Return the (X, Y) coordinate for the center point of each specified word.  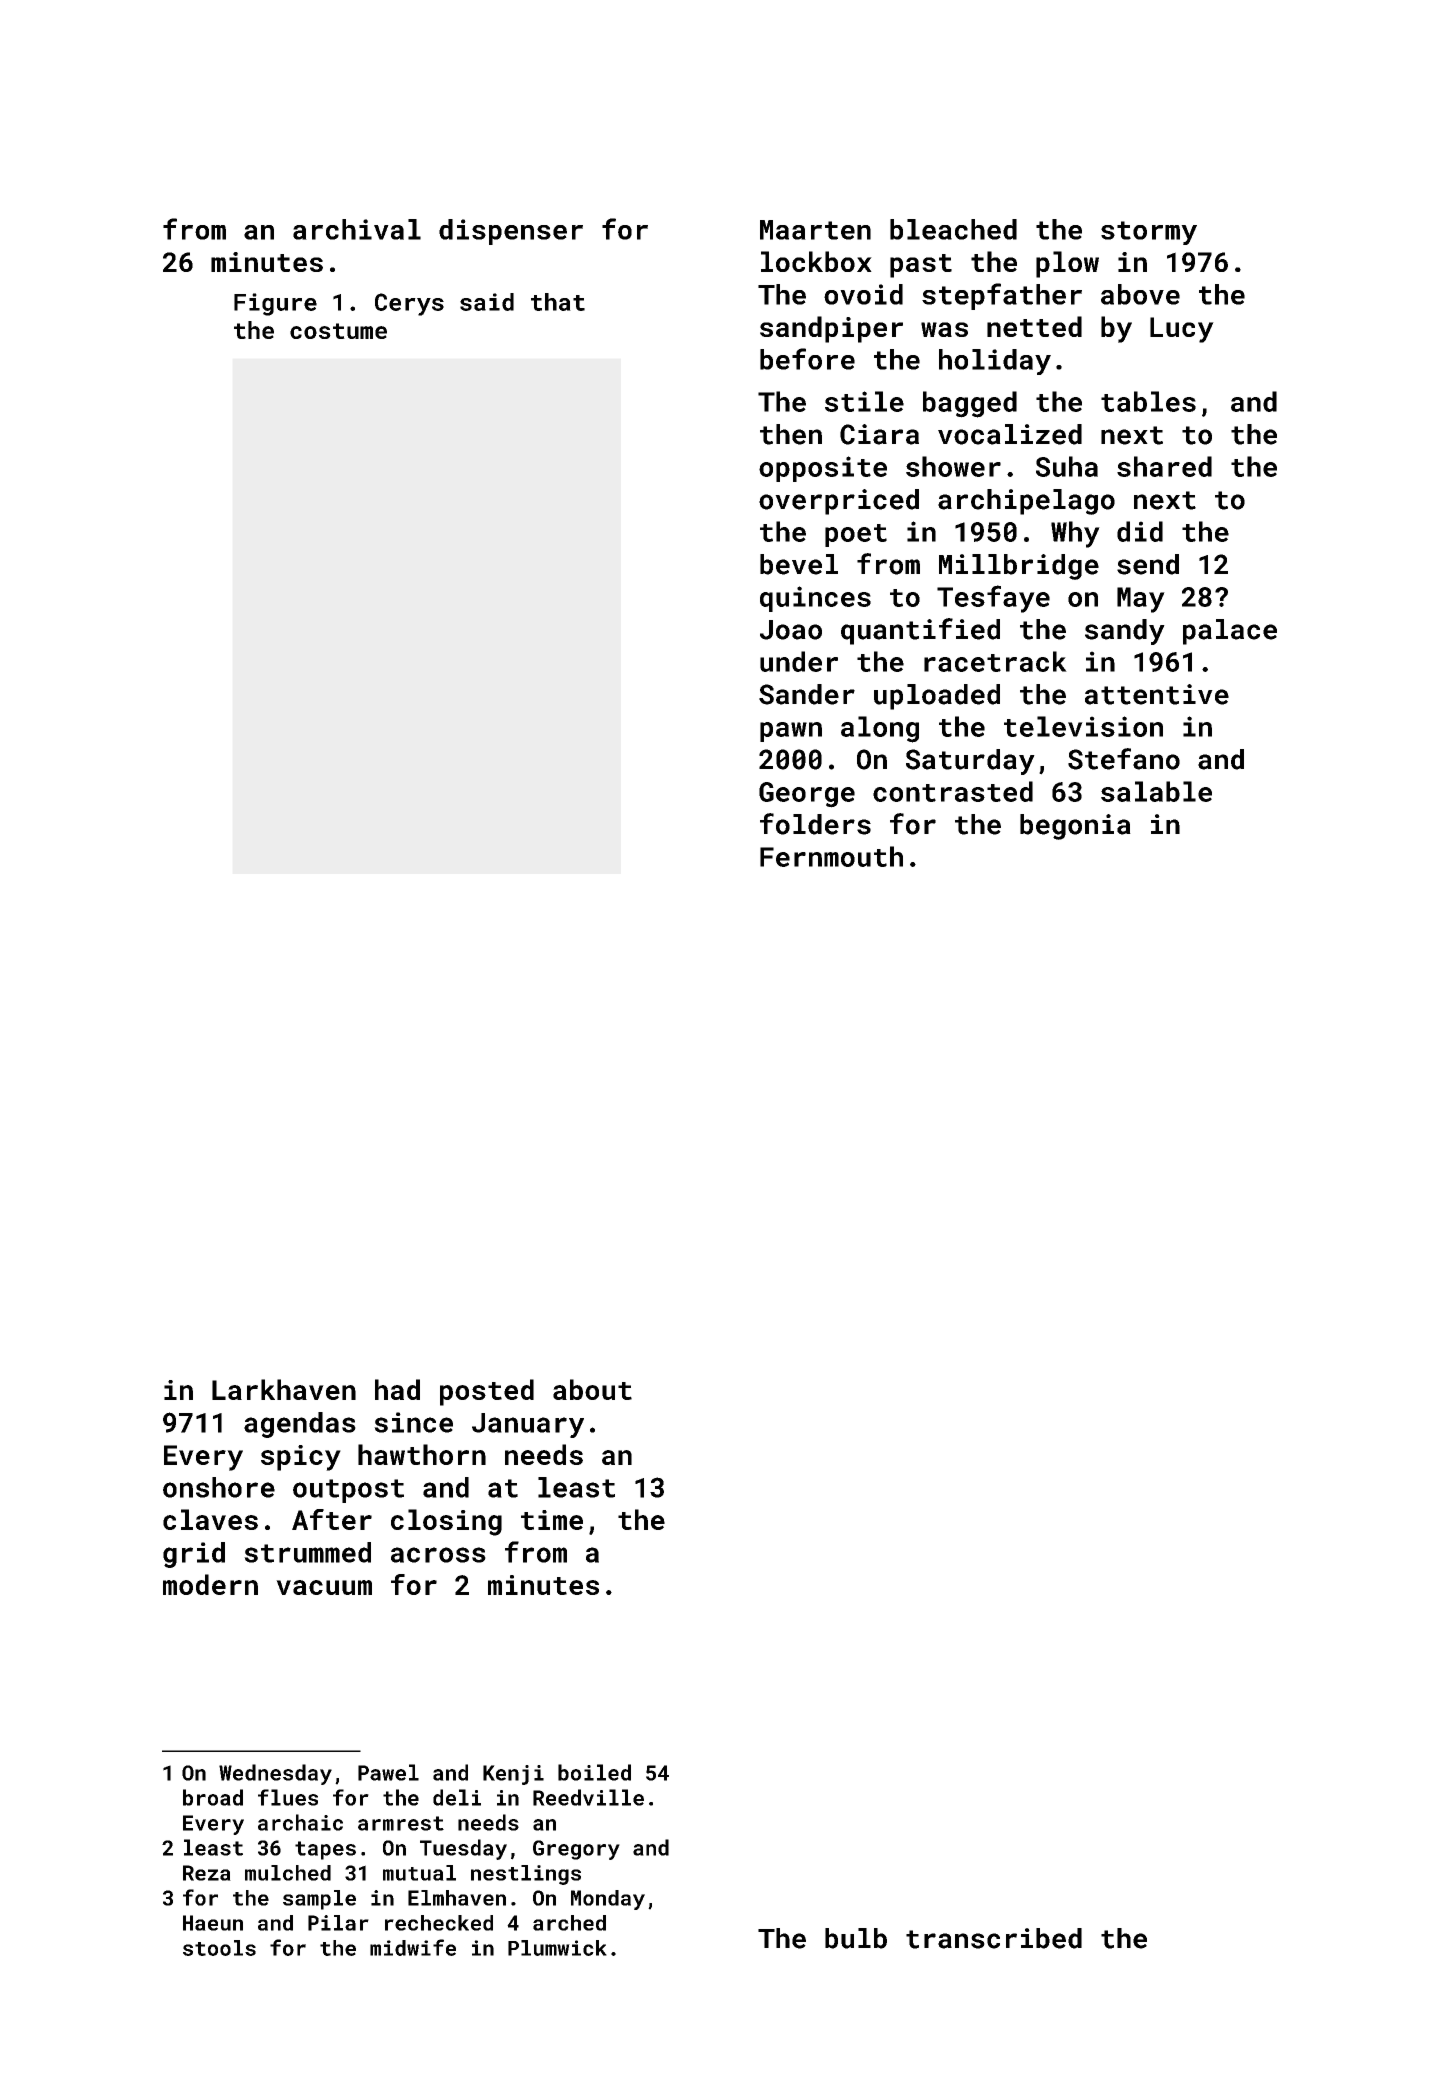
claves (210, 1519)
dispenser (511, 232)
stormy (1149, 233)
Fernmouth (831, 856)
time (552, 1520)
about (592, 1389)
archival (357, 229)
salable (1156, 791)
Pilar (338, 1923)
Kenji (513, 1775)
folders (815, 824)
